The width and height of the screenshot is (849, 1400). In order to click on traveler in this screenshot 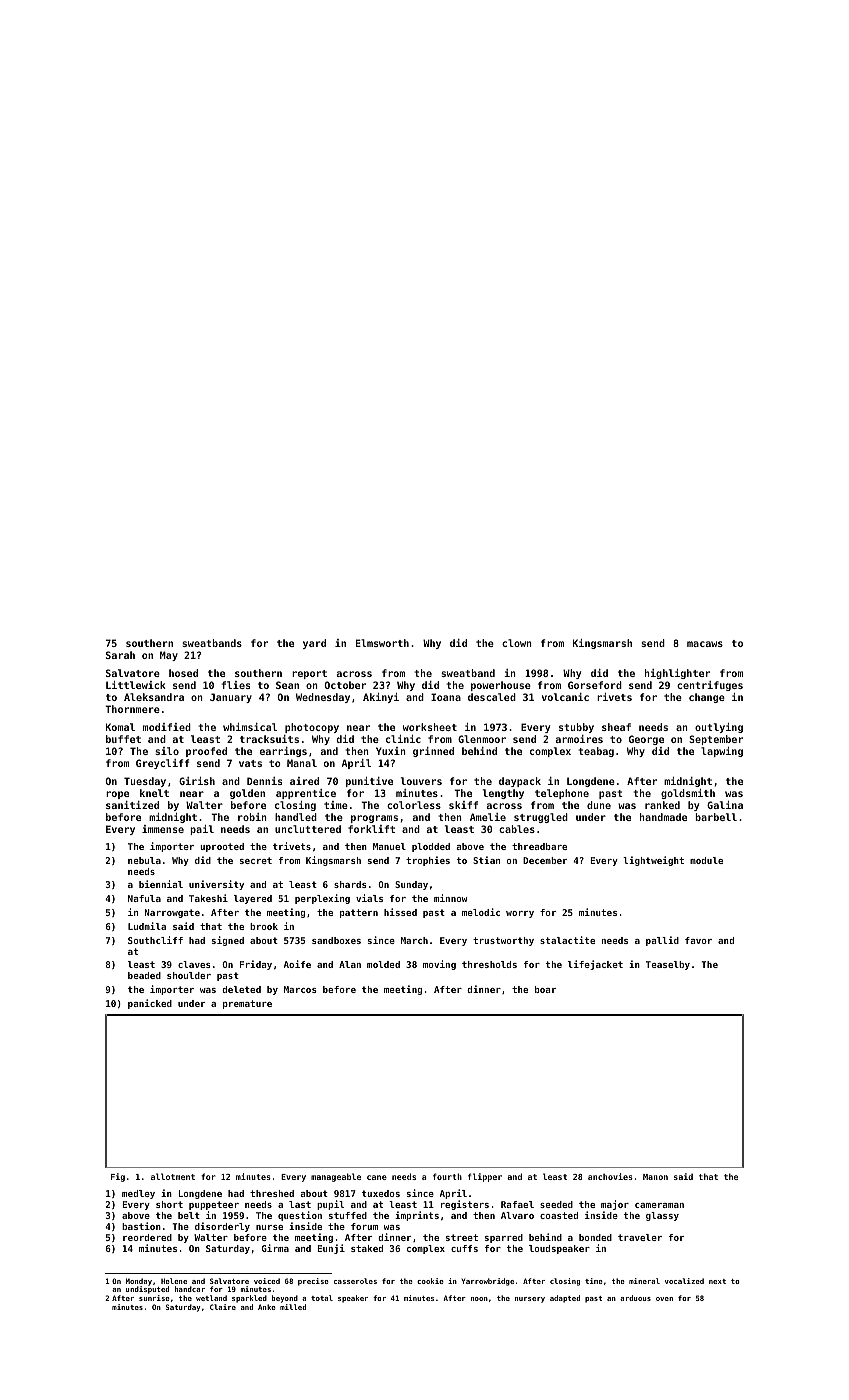, I will do `click(640, 1237)`.
